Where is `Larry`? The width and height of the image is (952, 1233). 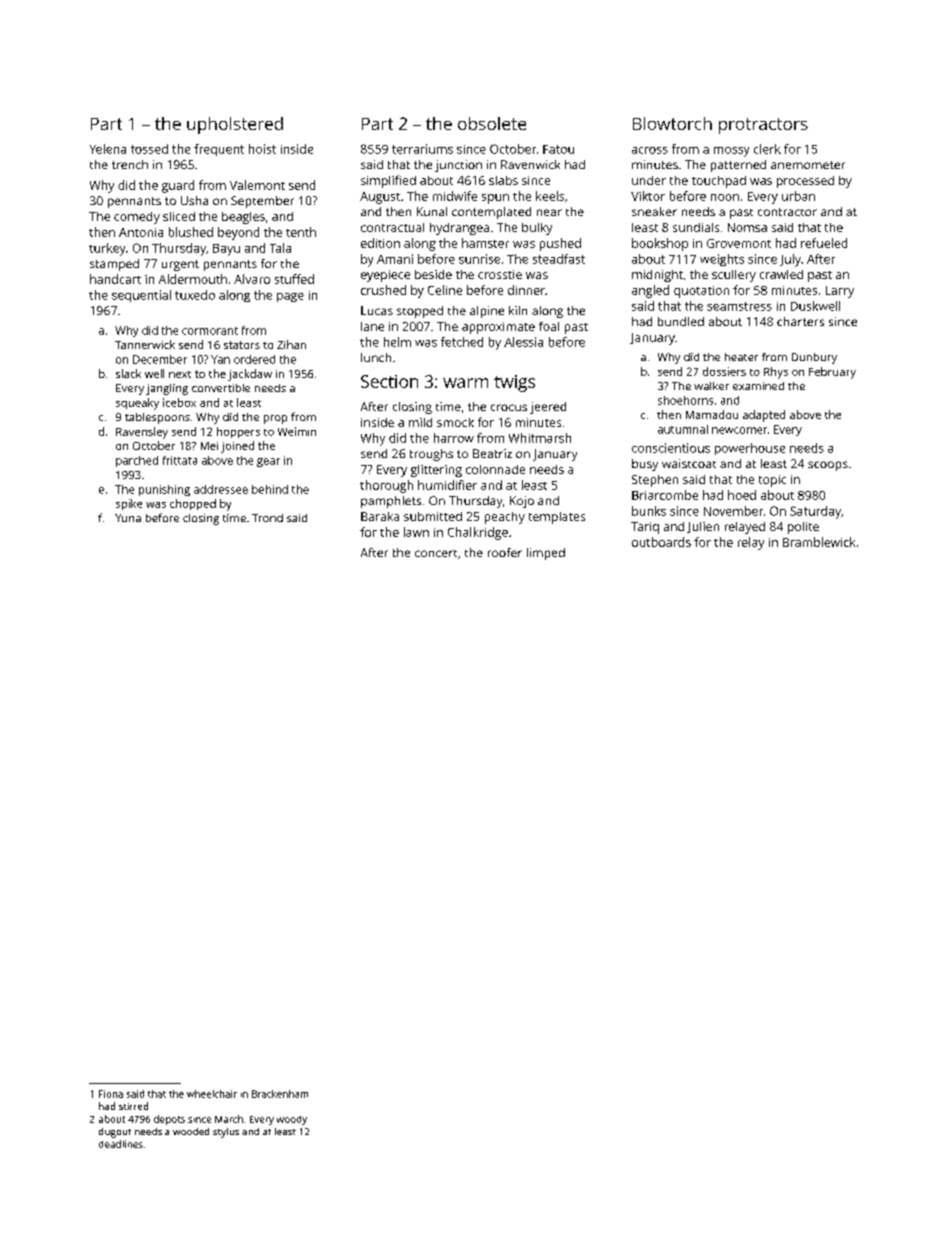
Larry is located at coordinates (840, 292).
